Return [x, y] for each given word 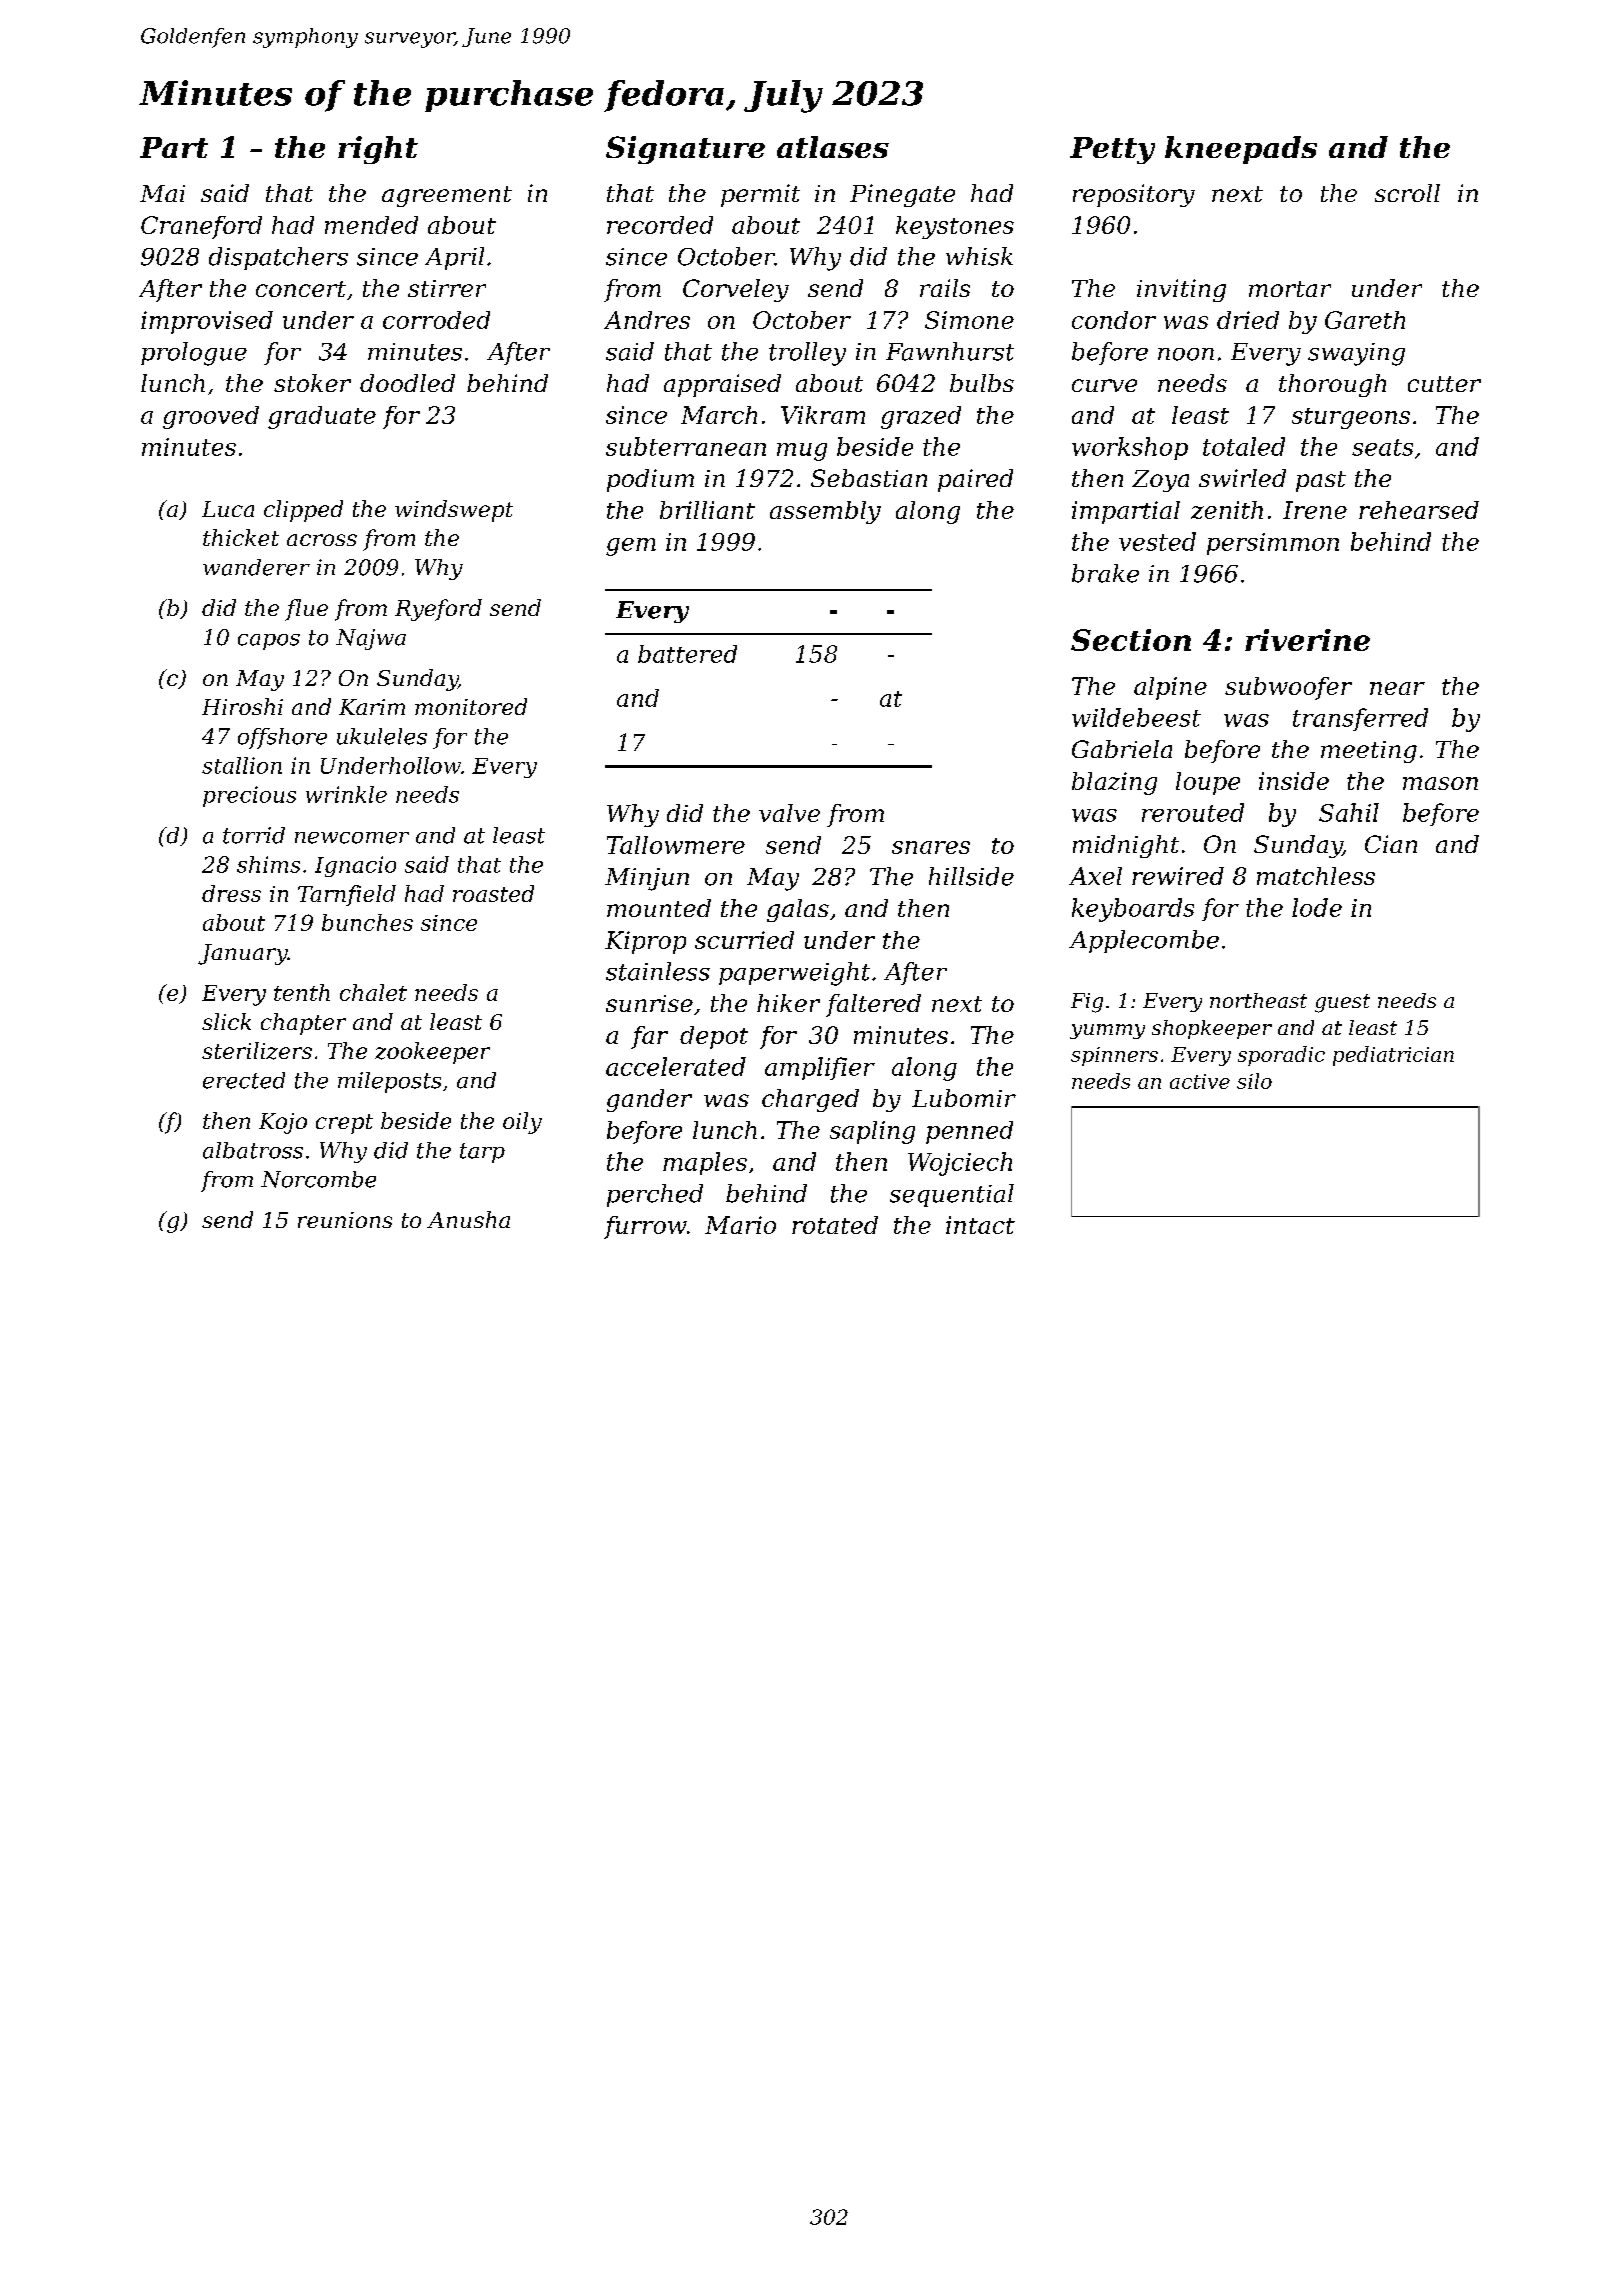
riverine [1307, 640]
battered [687, 654]
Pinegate [902, 195]
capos [269, 642]
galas [798, 910]
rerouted [1193, 812]
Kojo [283, 1123]
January [243, 954]
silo [1254, 1081]
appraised [722, 385]
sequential [952, 1195]
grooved [211, 417]
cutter [1444, 384]
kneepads [1241, 150]
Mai [162, 193]
